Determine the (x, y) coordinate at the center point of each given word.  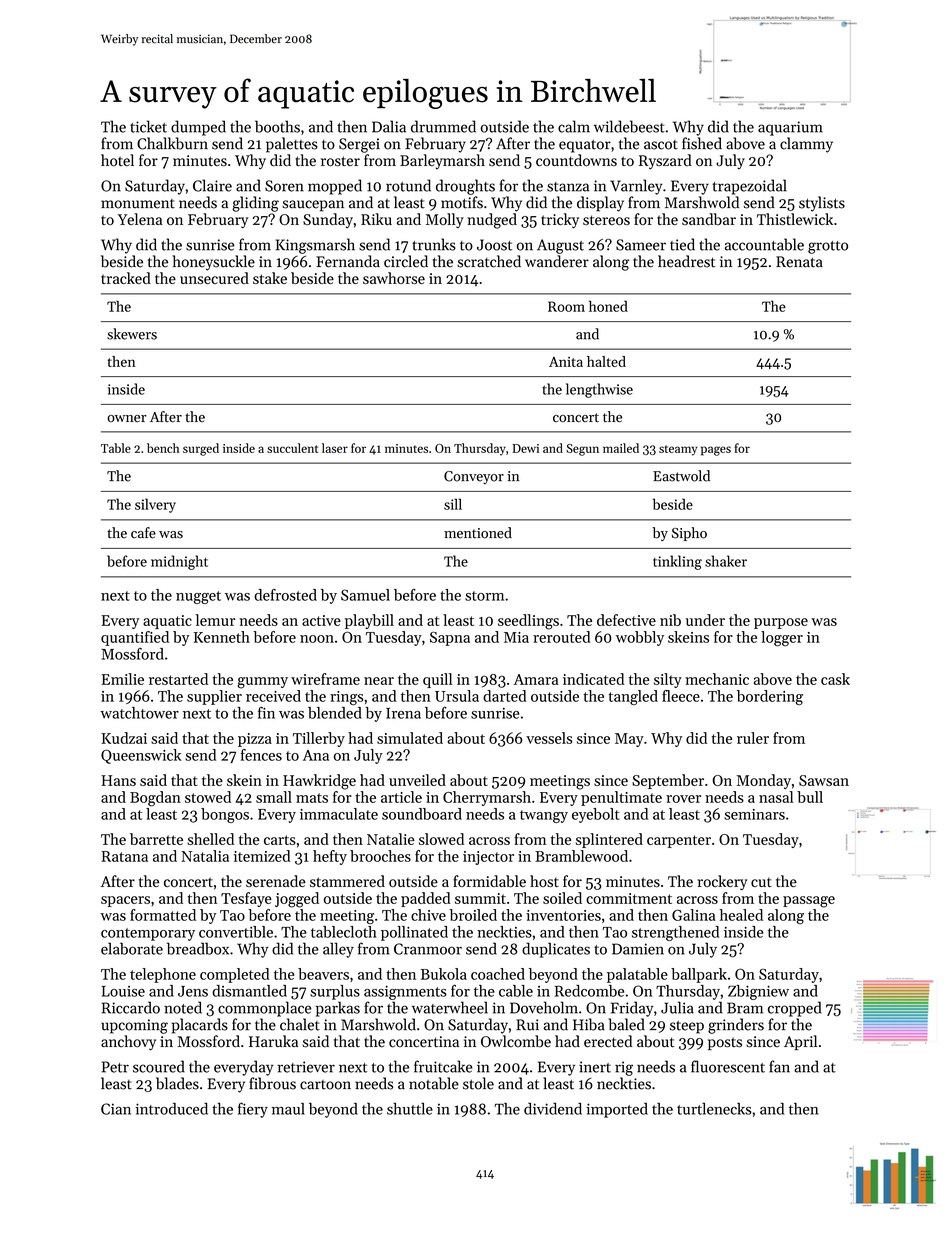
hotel (117, 160)
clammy (806, 145)
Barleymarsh (442, 161)
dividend (553, 1109)
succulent (292, 448)
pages (716, 451)
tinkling (677, 562)
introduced (171, 1109)
